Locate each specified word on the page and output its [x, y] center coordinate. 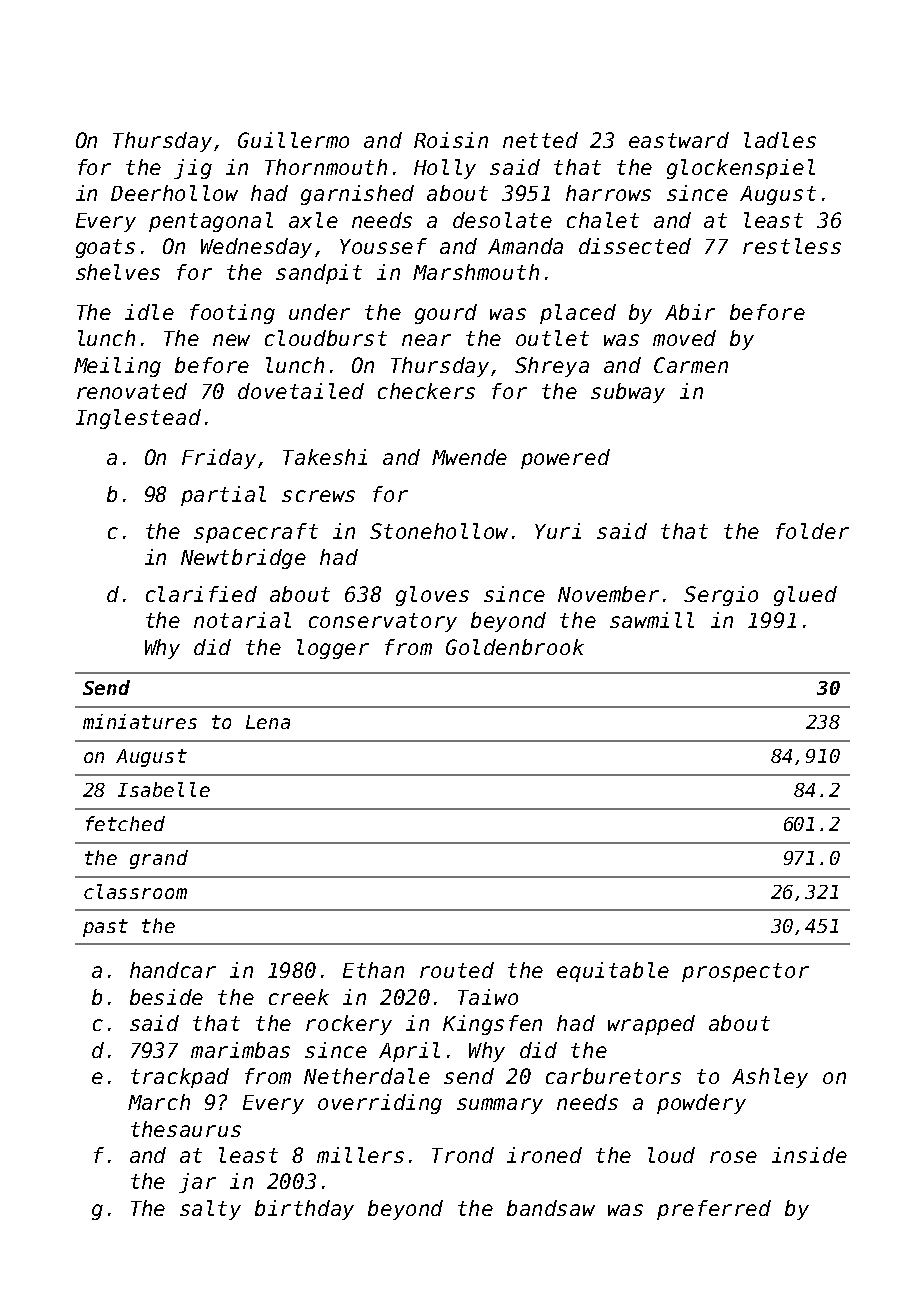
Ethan [373, 970]
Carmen [691, 365]
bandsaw [551, 1208]
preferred [714, 1210]
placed [578, 314]
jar [197, 1183]
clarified [201, 594]
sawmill [652, 620]
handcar [173, 970]
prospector [745, 972]
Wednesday [256, 248]
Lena [268, 722]
